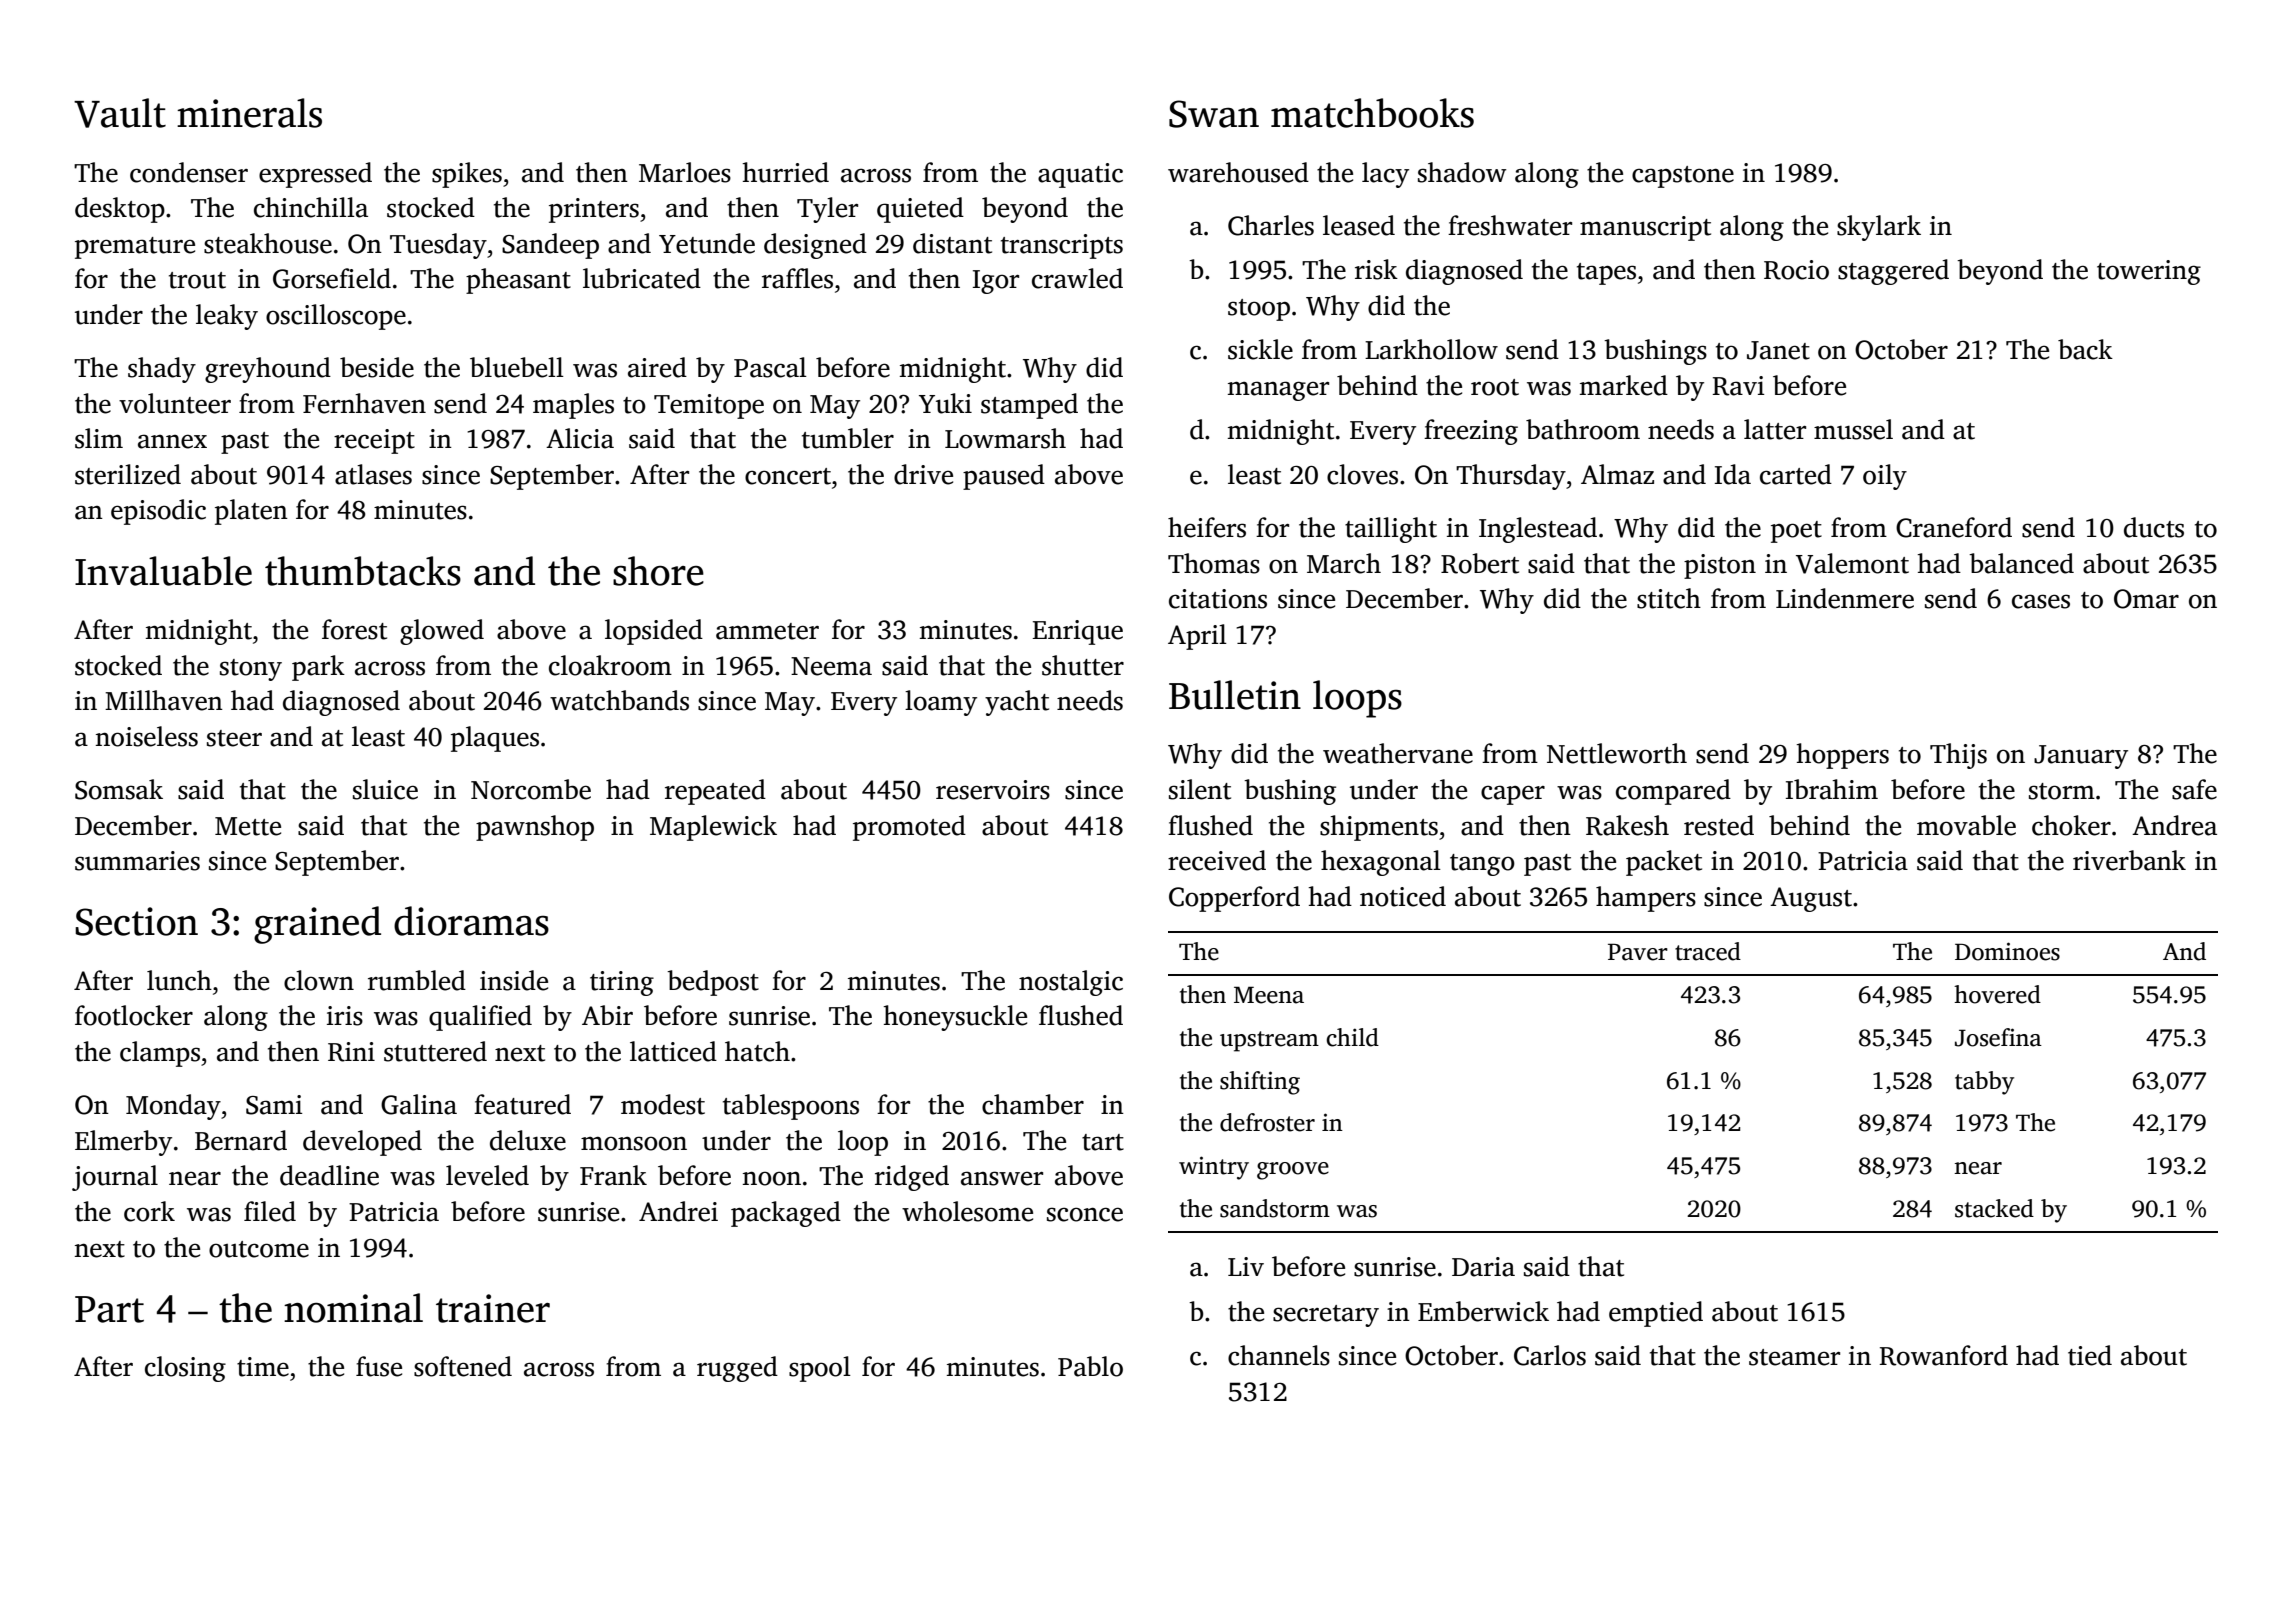  I want to click on yacht, so click(1017, 703).
